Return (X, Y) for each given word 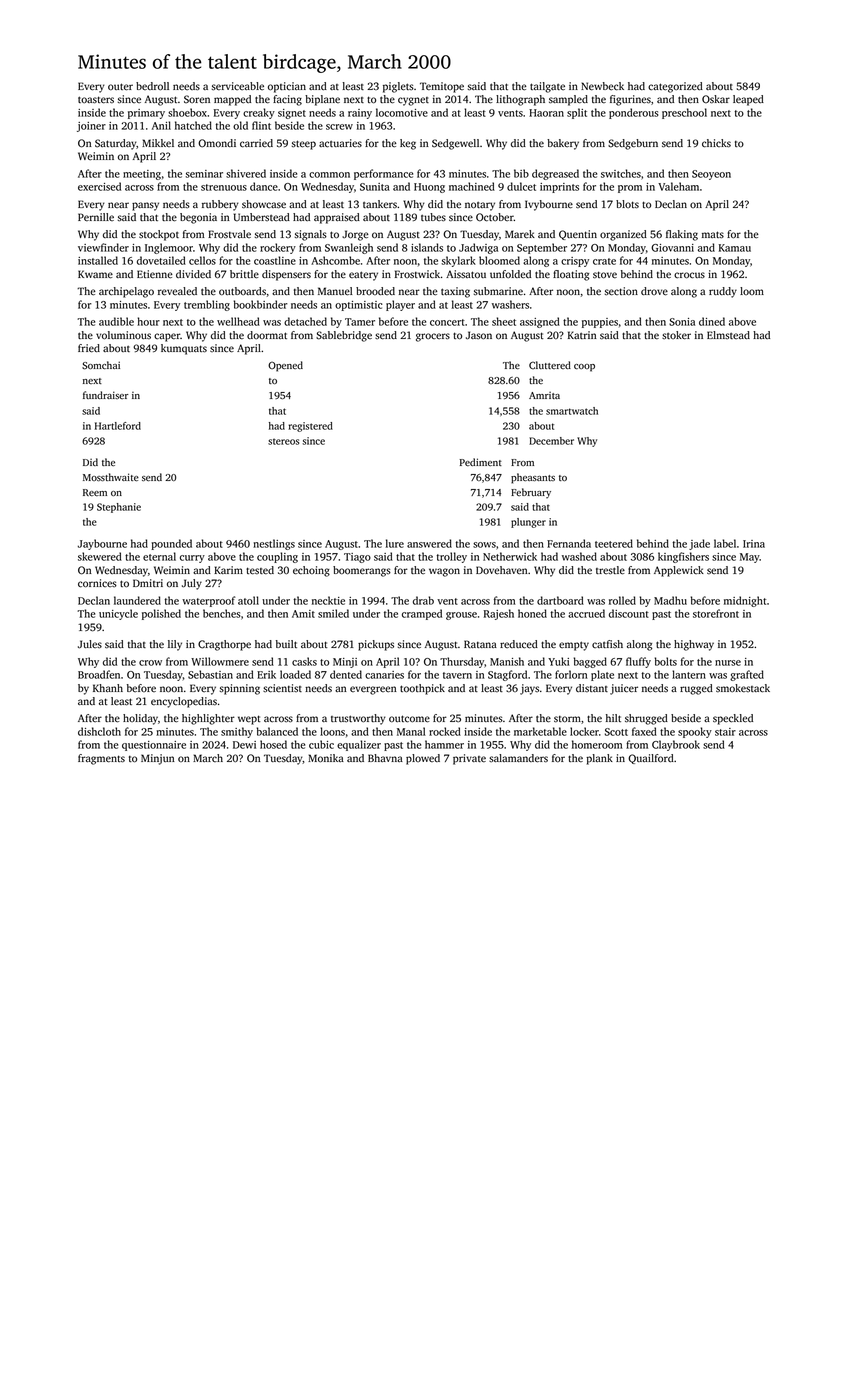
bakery (563, 144)
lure (395, 543)
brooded (375, 291)
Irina (754, 544)
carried (256, 143)
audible (116, 321)
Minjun (158, 759)
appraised (337, 218)
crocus (689, 275)
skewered (100, 556)
